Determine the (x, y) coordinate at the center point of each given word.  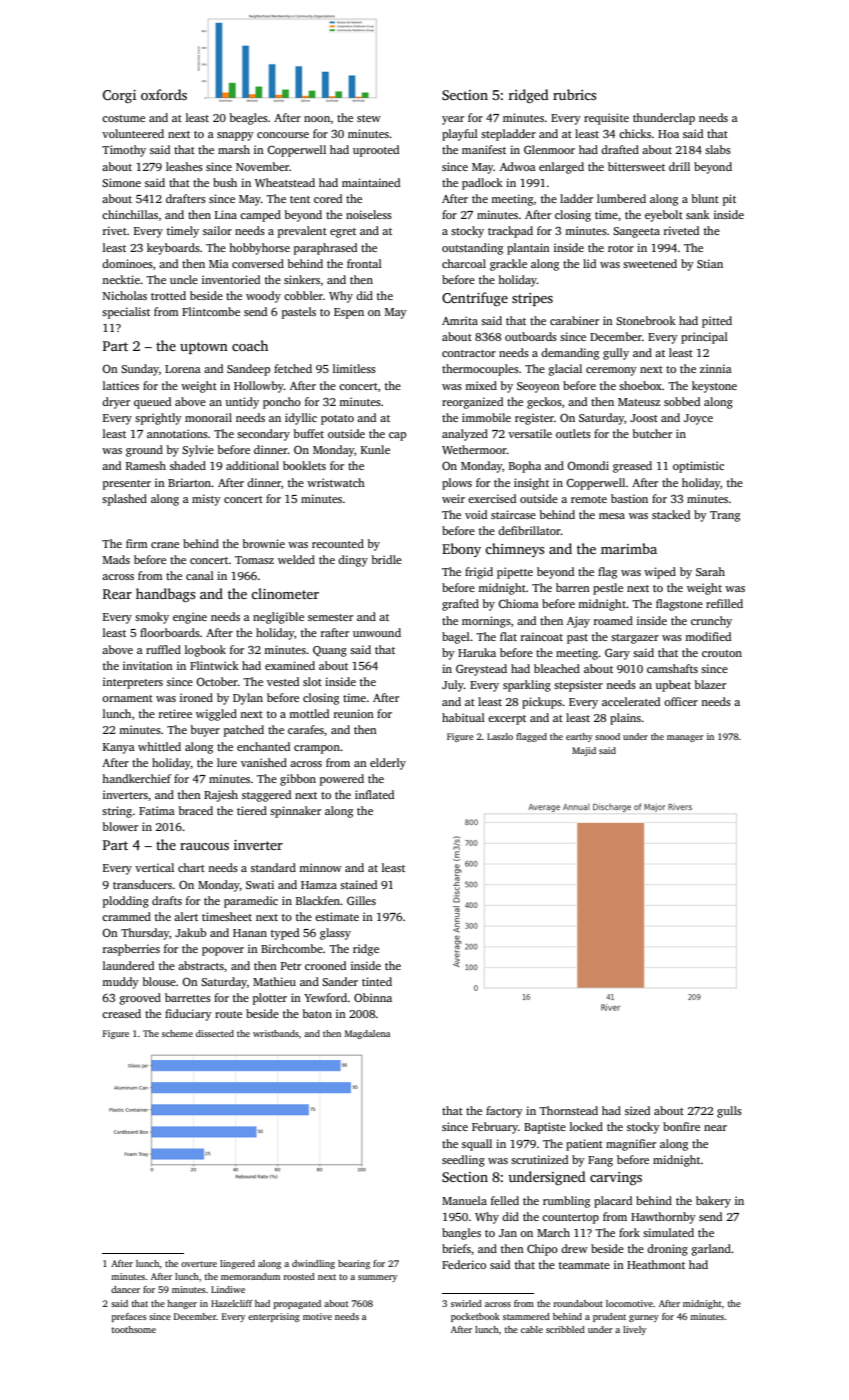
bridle (387, 559)
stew (369, 118)
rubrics (574, 94)
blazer (710, 684)
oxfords (164, 94)
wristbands (276, 1033)
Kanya (119, 748)
